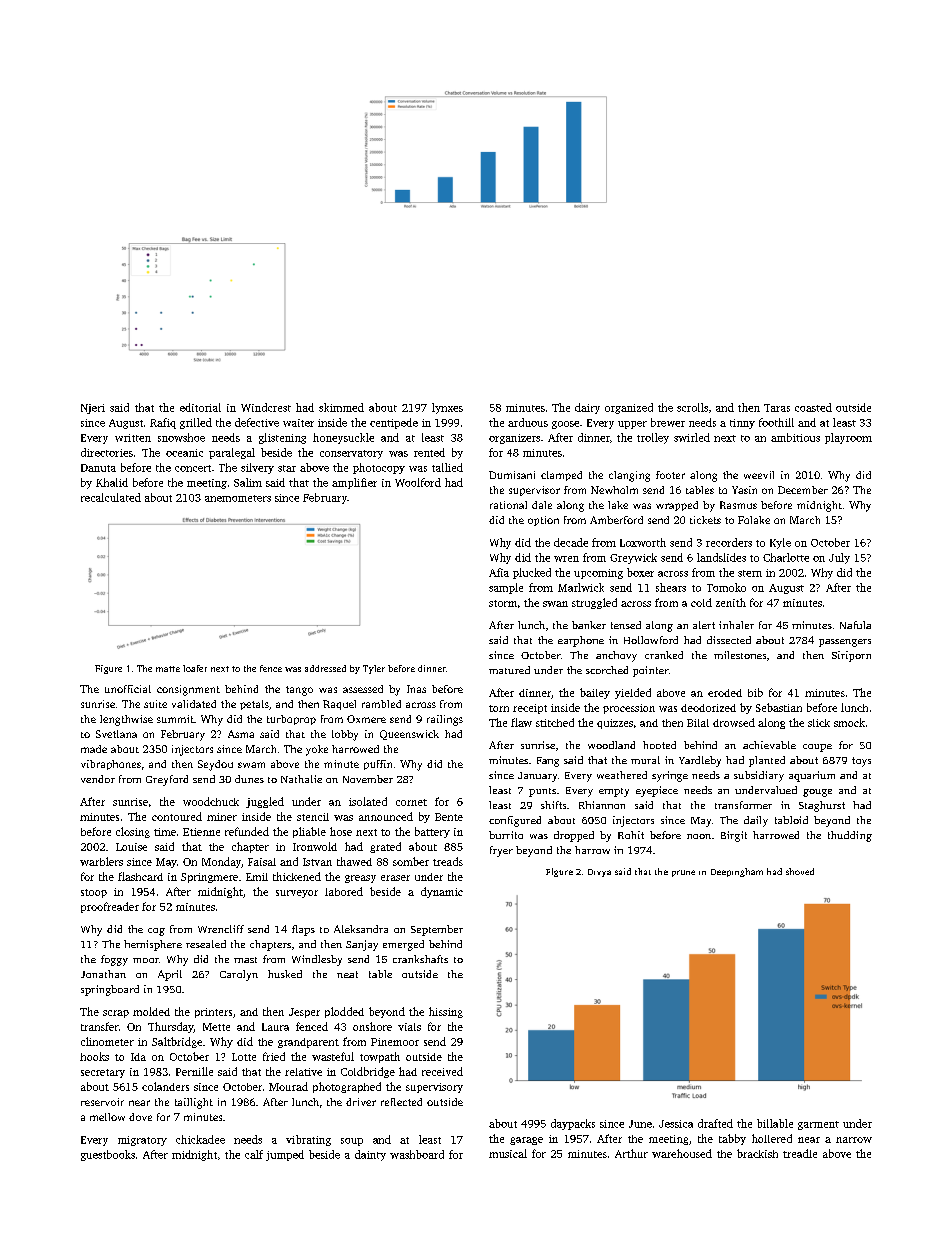 The image size is (952, 1233). Describe the element at coordinates (447, 408) in the page. I see `lynxes` at that location.
